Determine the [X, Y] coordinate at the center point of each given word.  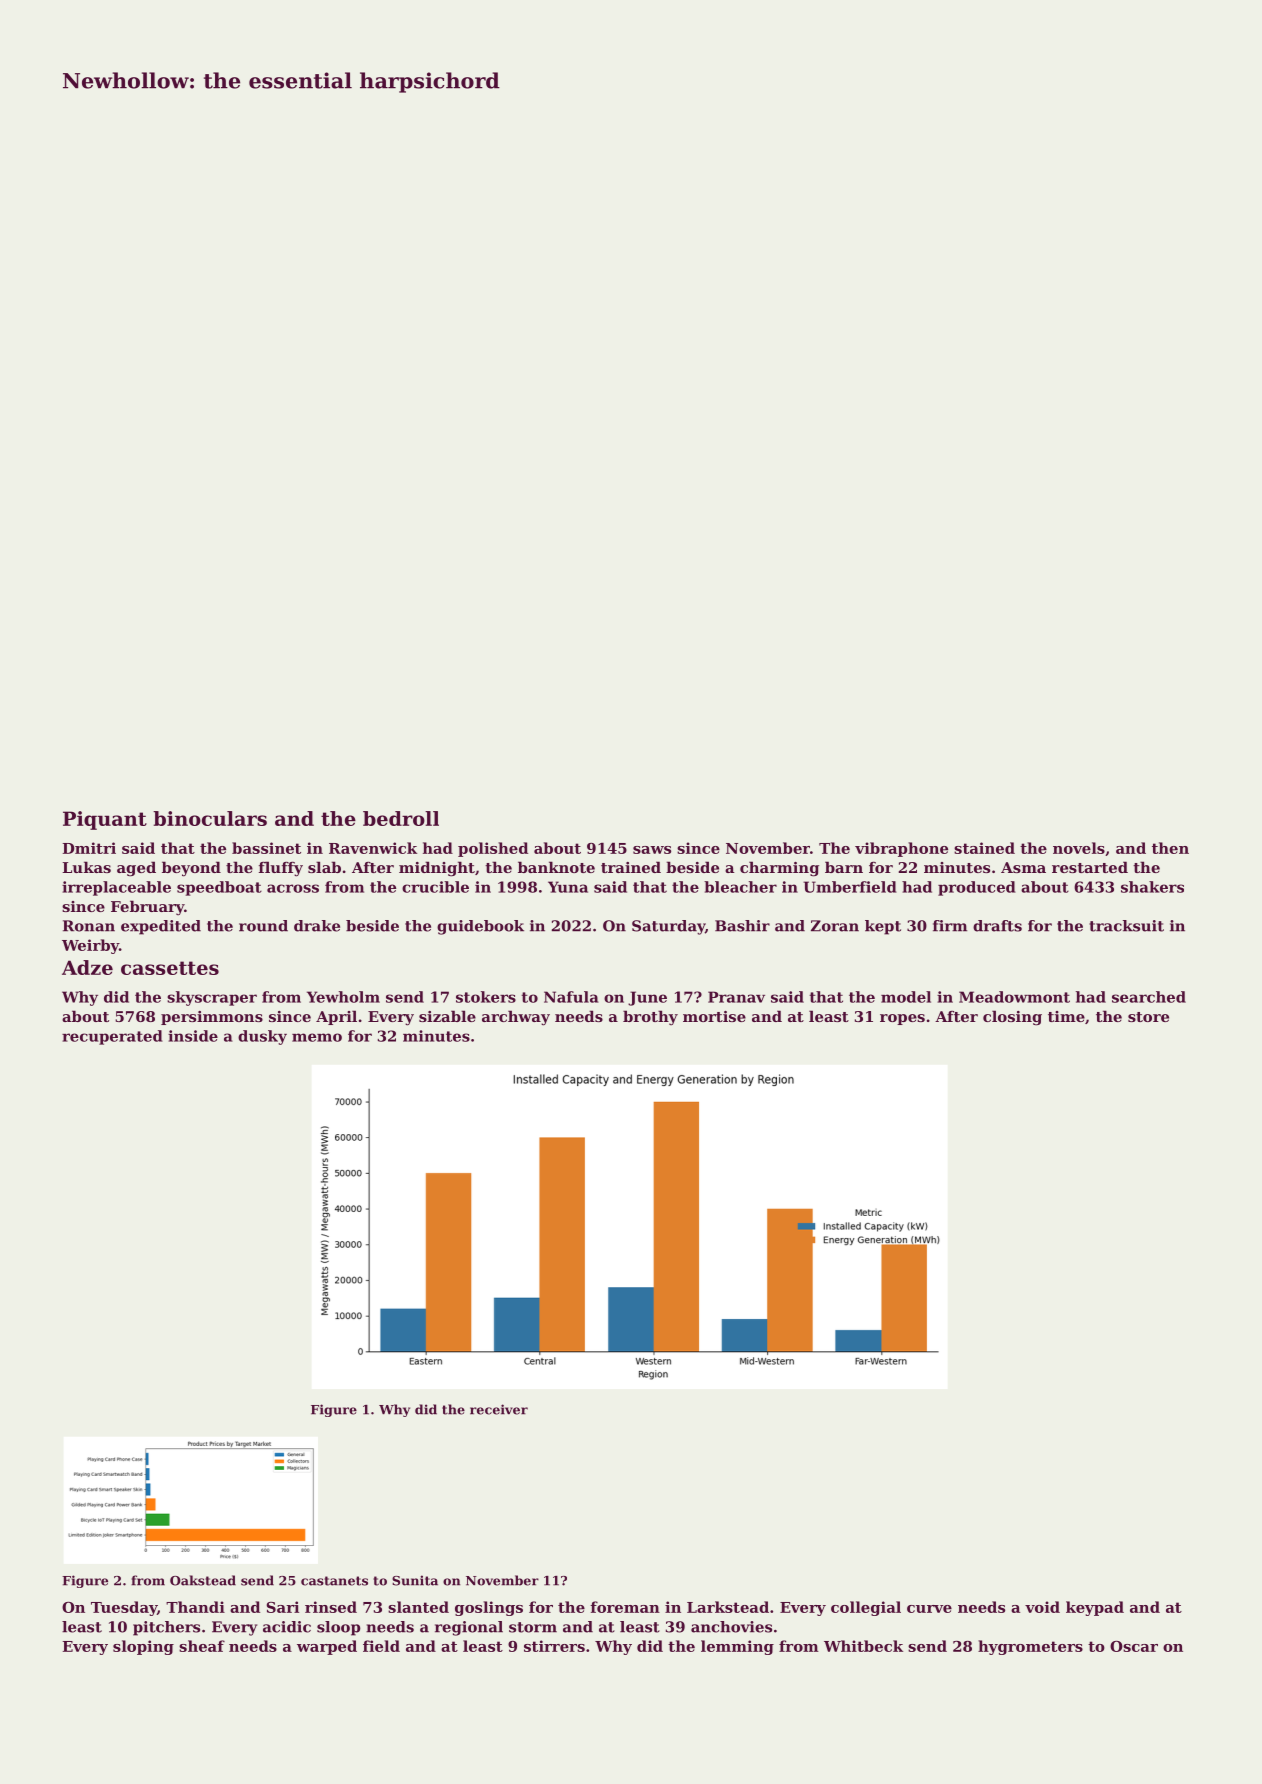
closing [1012, 1018]
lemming [737, 1647]
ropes [902, 1019]
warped [327, 1647]
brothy [650, 1018]
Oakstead [203, 1580]
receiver [499, 1409]
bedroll [401, 818]
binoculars [210, 818]
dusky [262, 1037]
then [1170, 848]
